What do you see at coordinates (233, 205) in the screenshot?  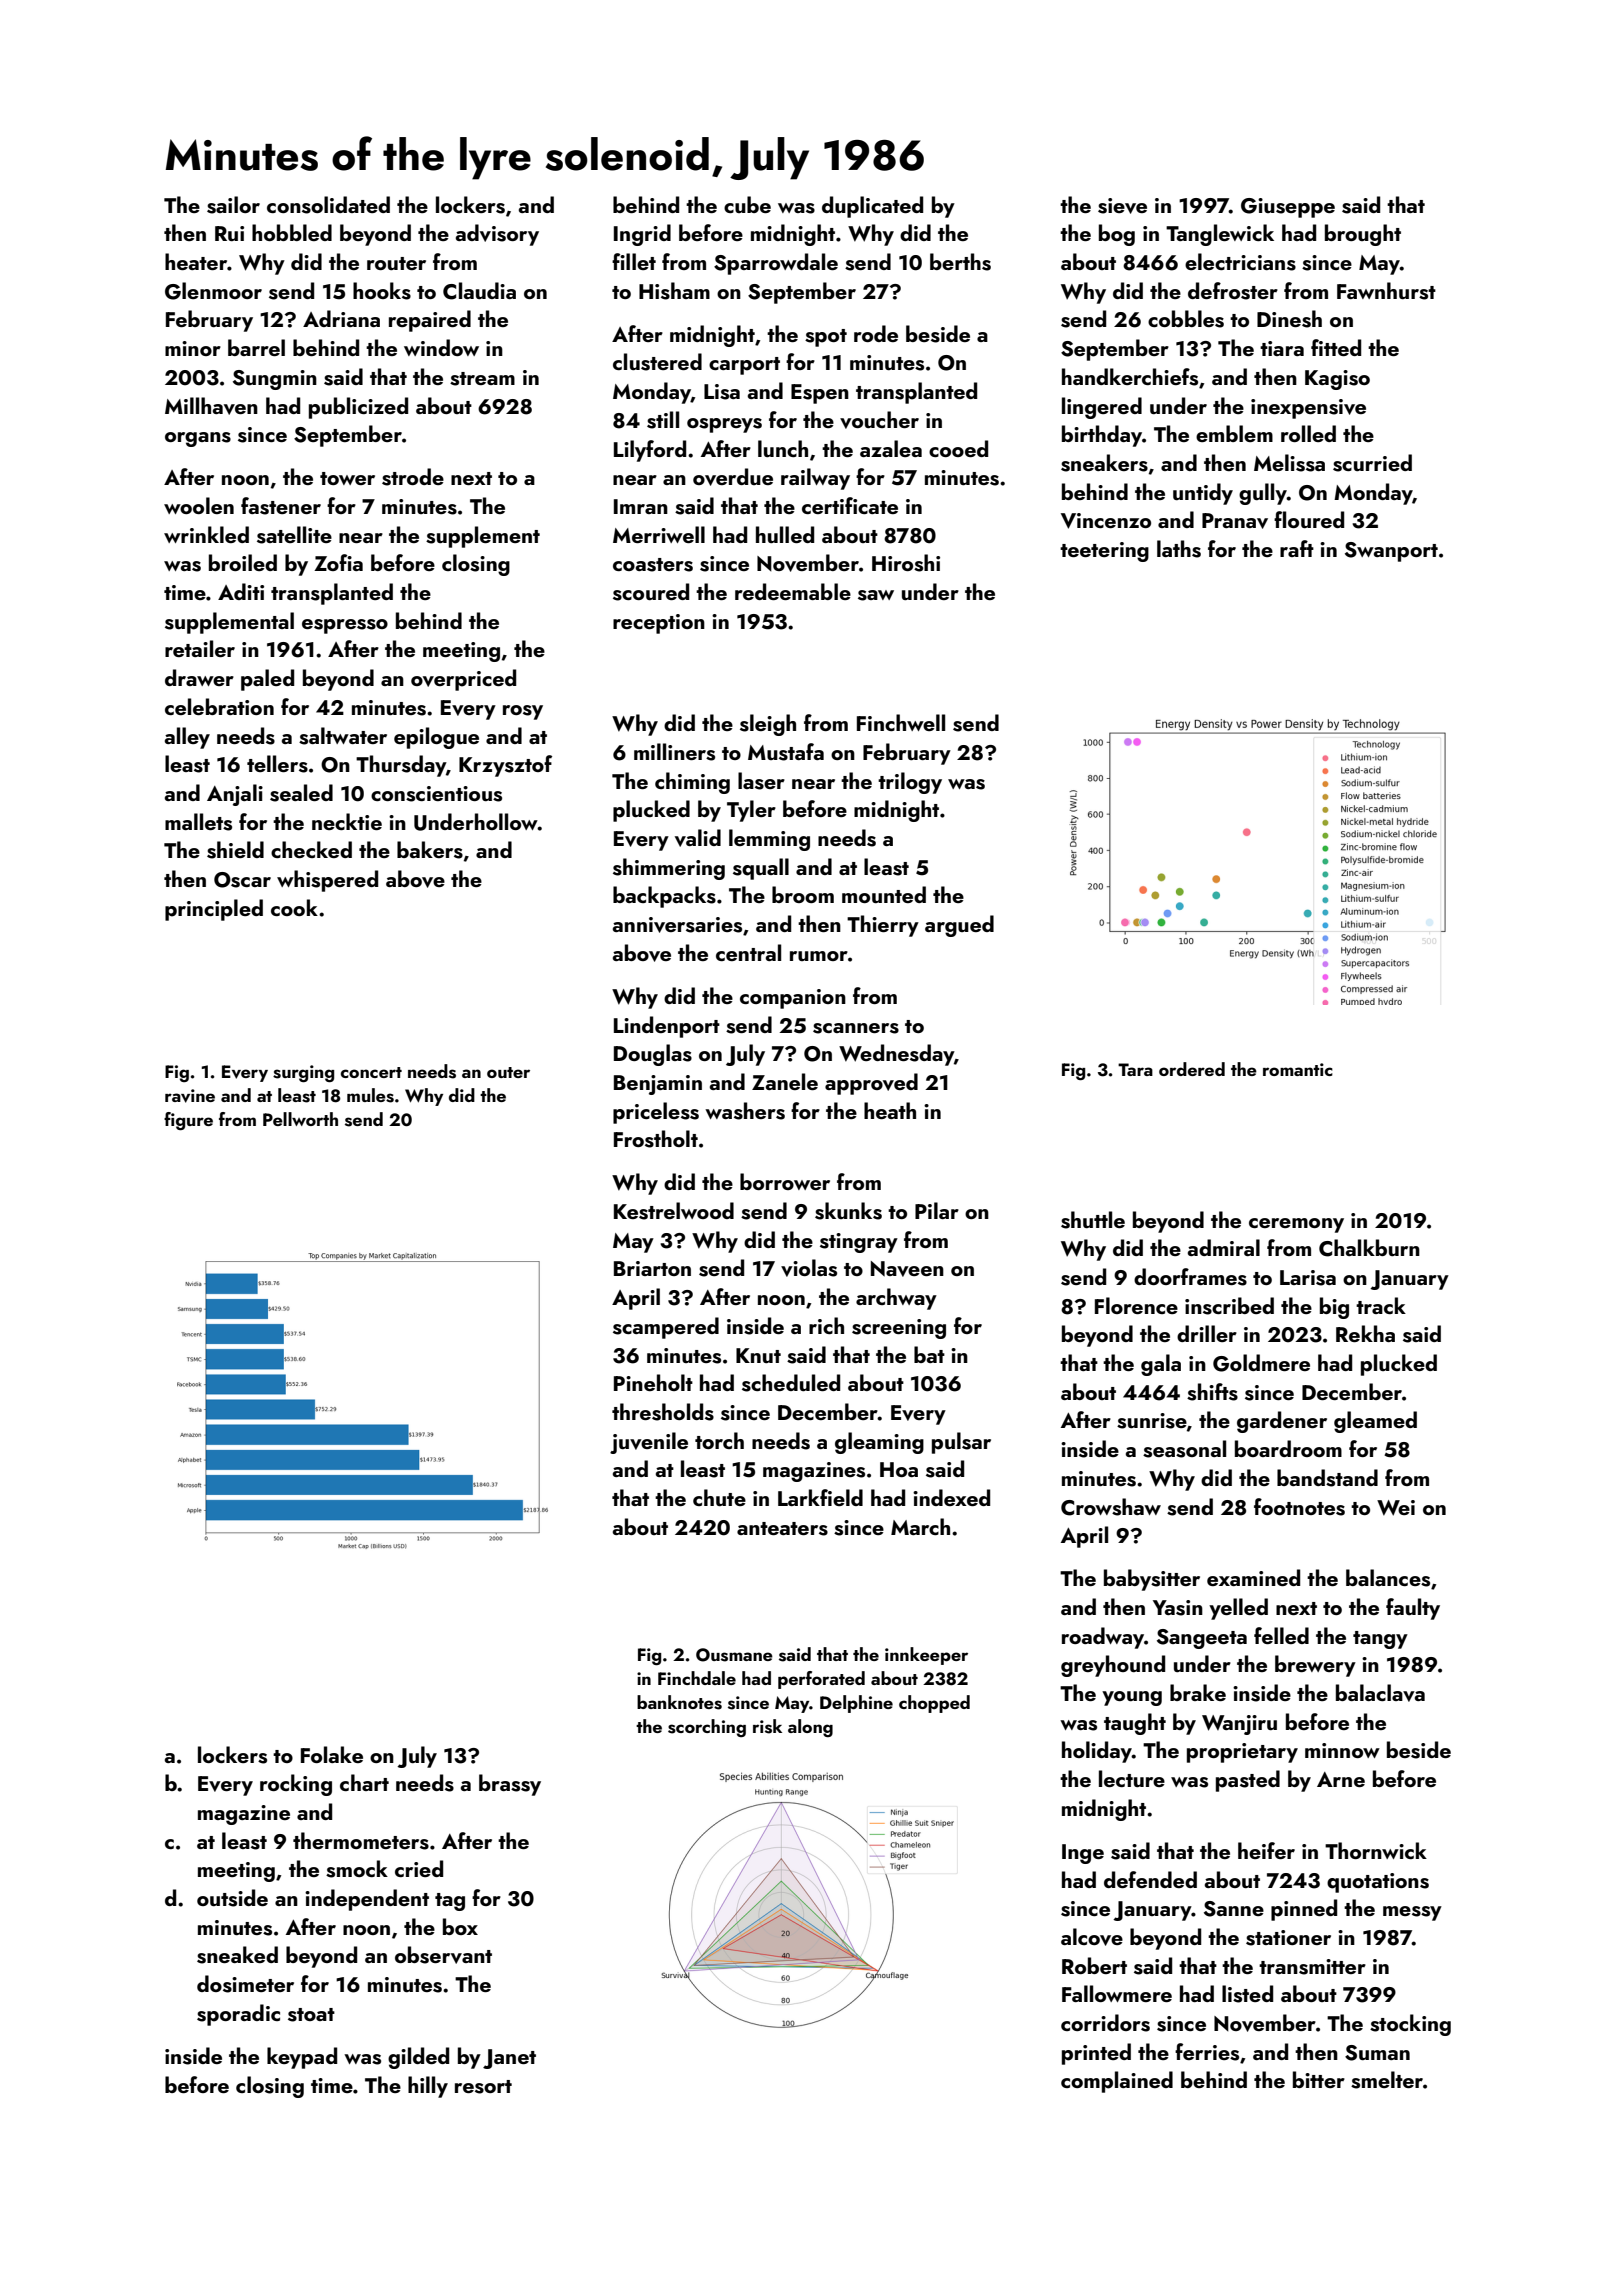 I see `sailor` at bounding box center [233, 205].
